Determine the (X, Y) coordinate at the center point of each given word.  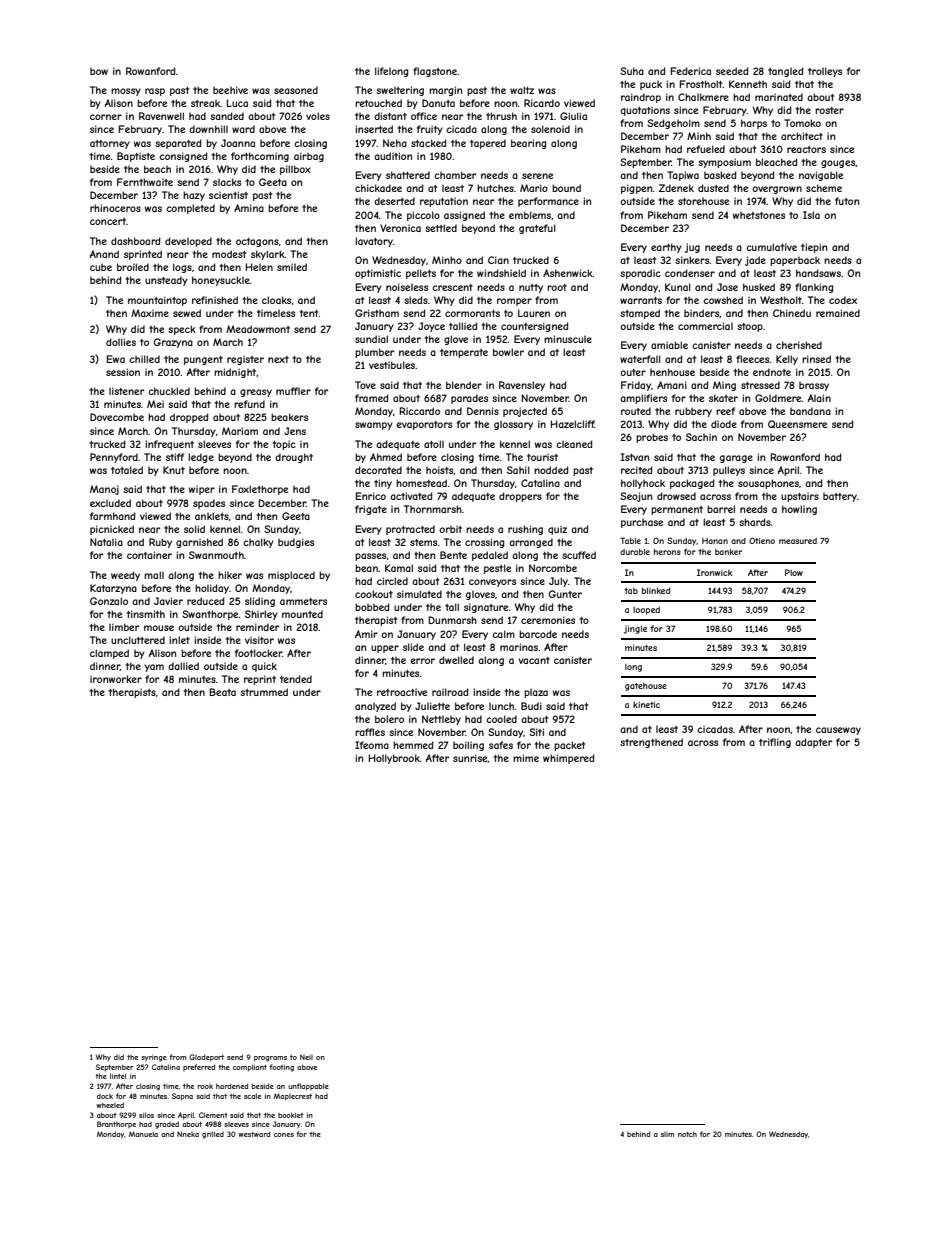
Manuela (143, 1134)
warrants (641, 300)
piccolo (423, 216)
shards (755, 522)
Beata (222, 692)
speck (182, 330)
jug (692, 248)
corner (106, 117)
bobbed (372, 607)
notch (687, 1134)
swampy (374, 426)
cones (284, 1135)
